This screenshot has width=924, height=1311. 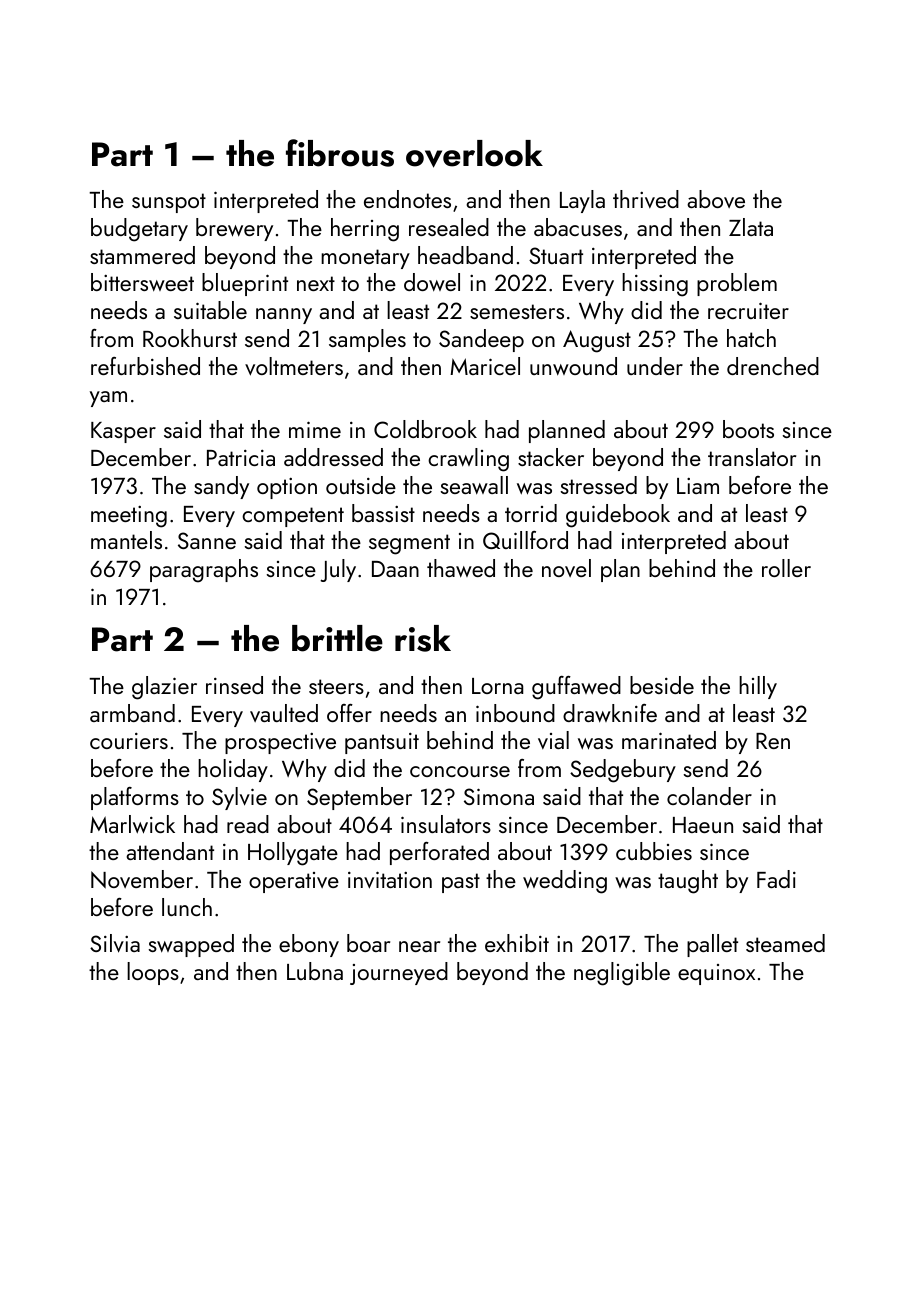 I want to click on Patricia, so click(x=241, y=458).
